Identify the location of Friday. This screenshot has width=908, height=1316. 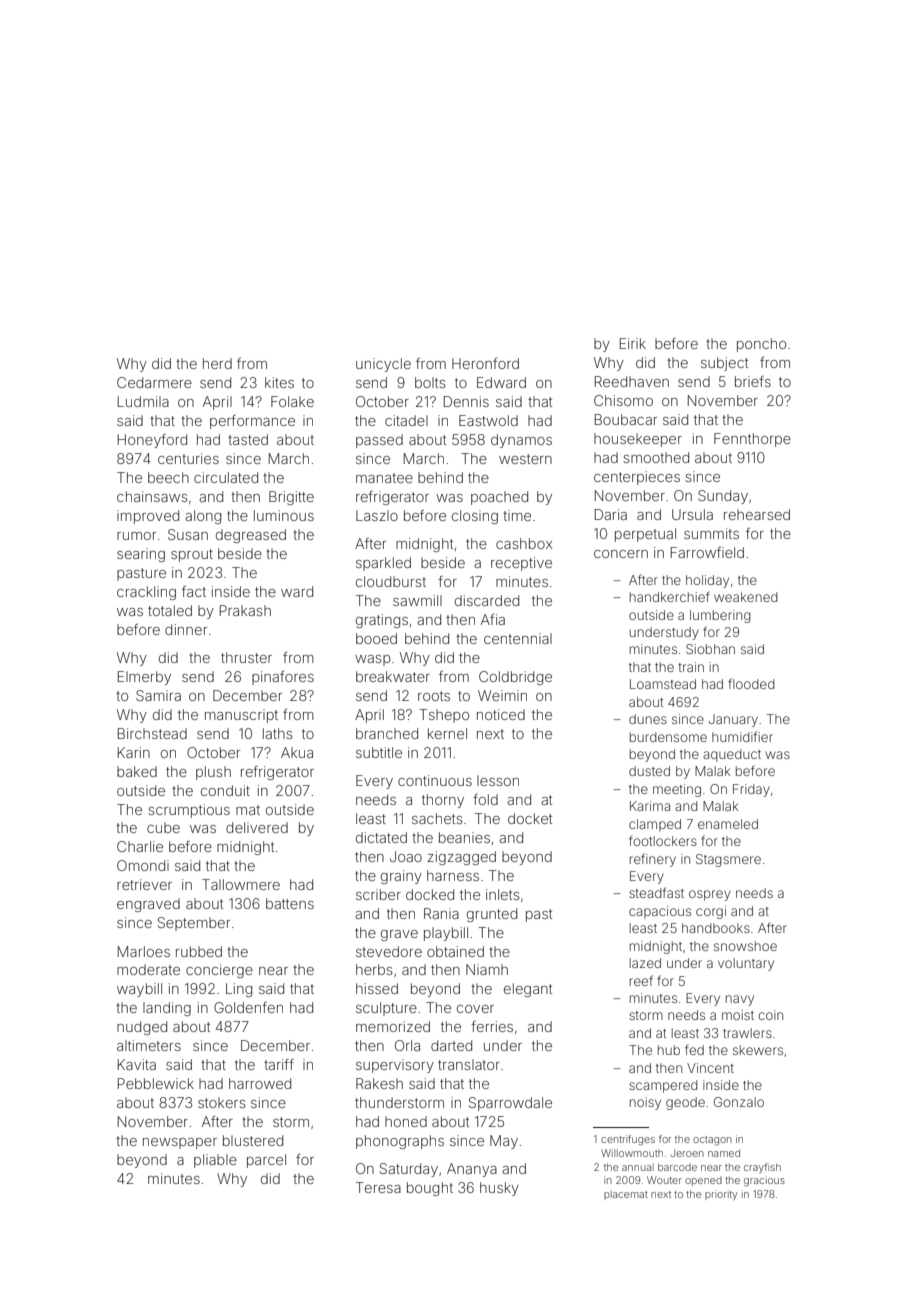
(751, 790).
